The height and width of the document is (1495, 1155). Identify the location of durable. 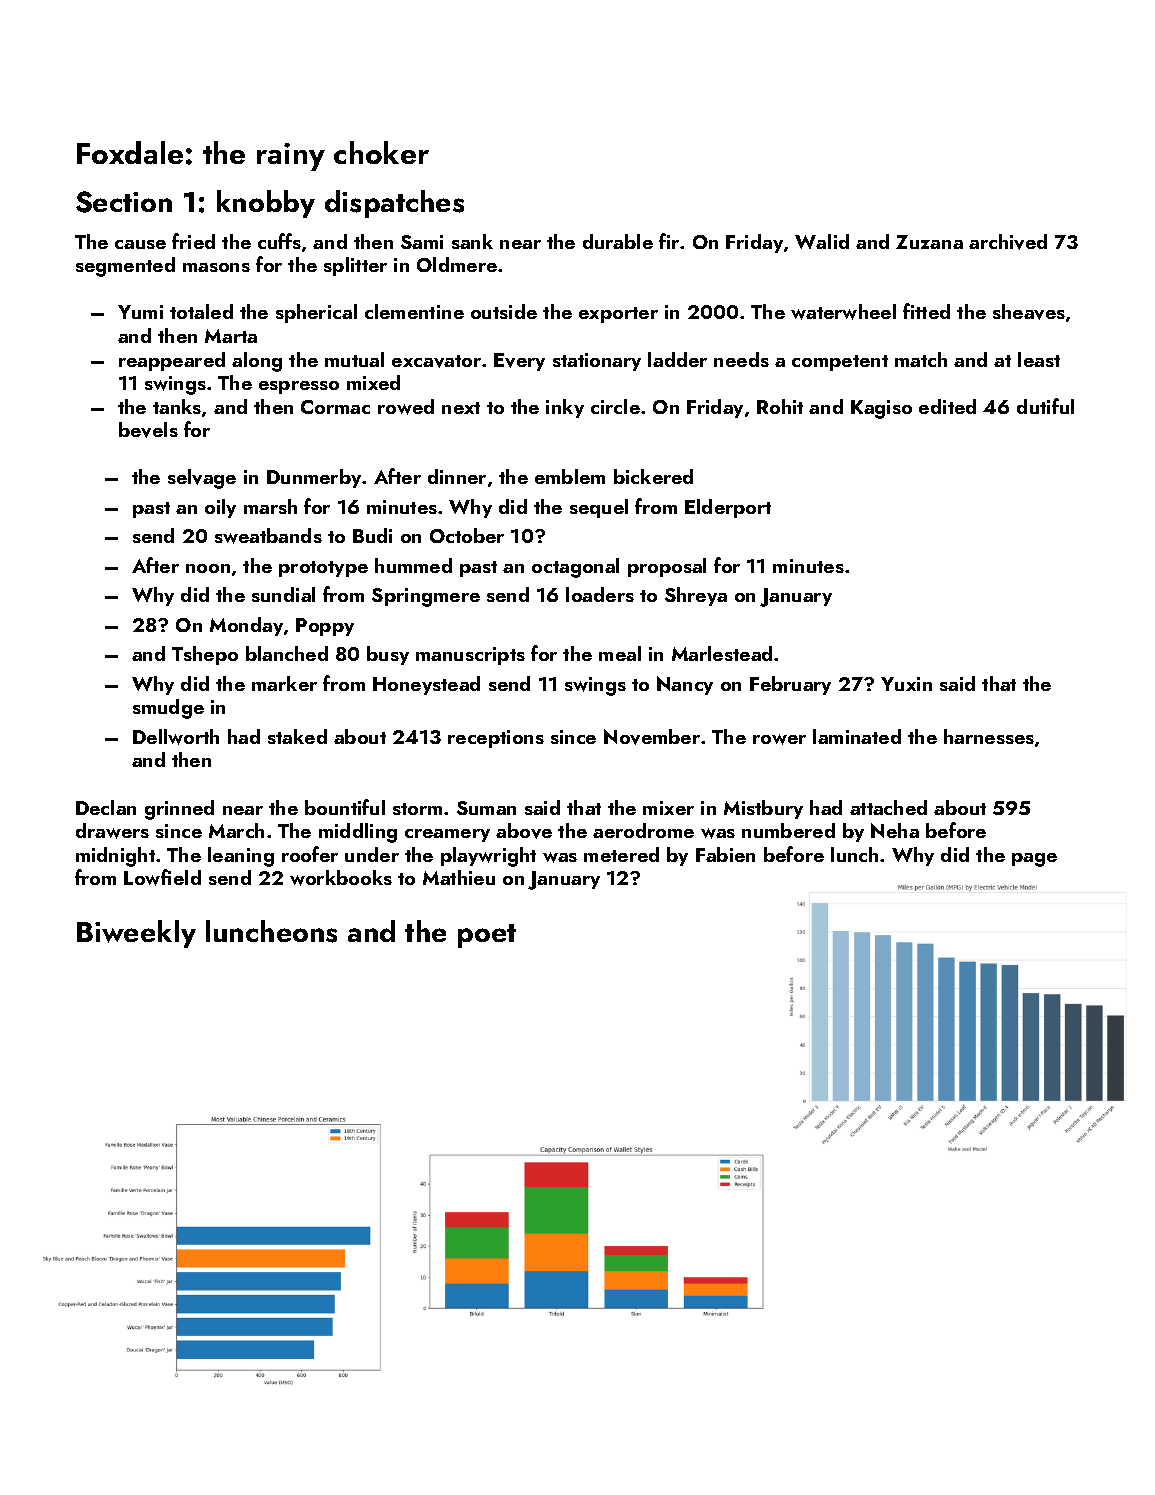
(618, 241).
